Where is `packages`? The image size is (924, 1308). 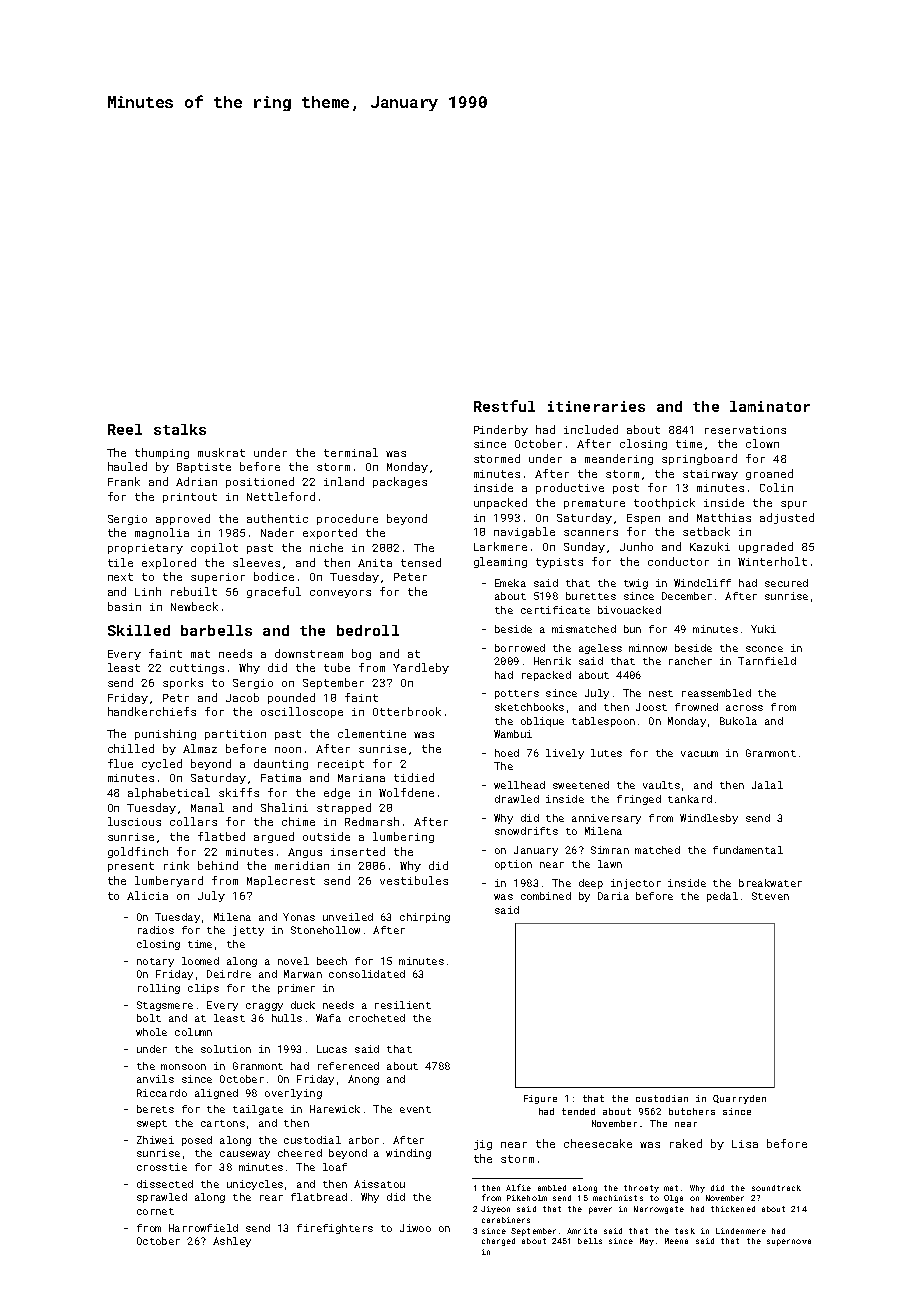
packages is located at coordinates (400, 482).
